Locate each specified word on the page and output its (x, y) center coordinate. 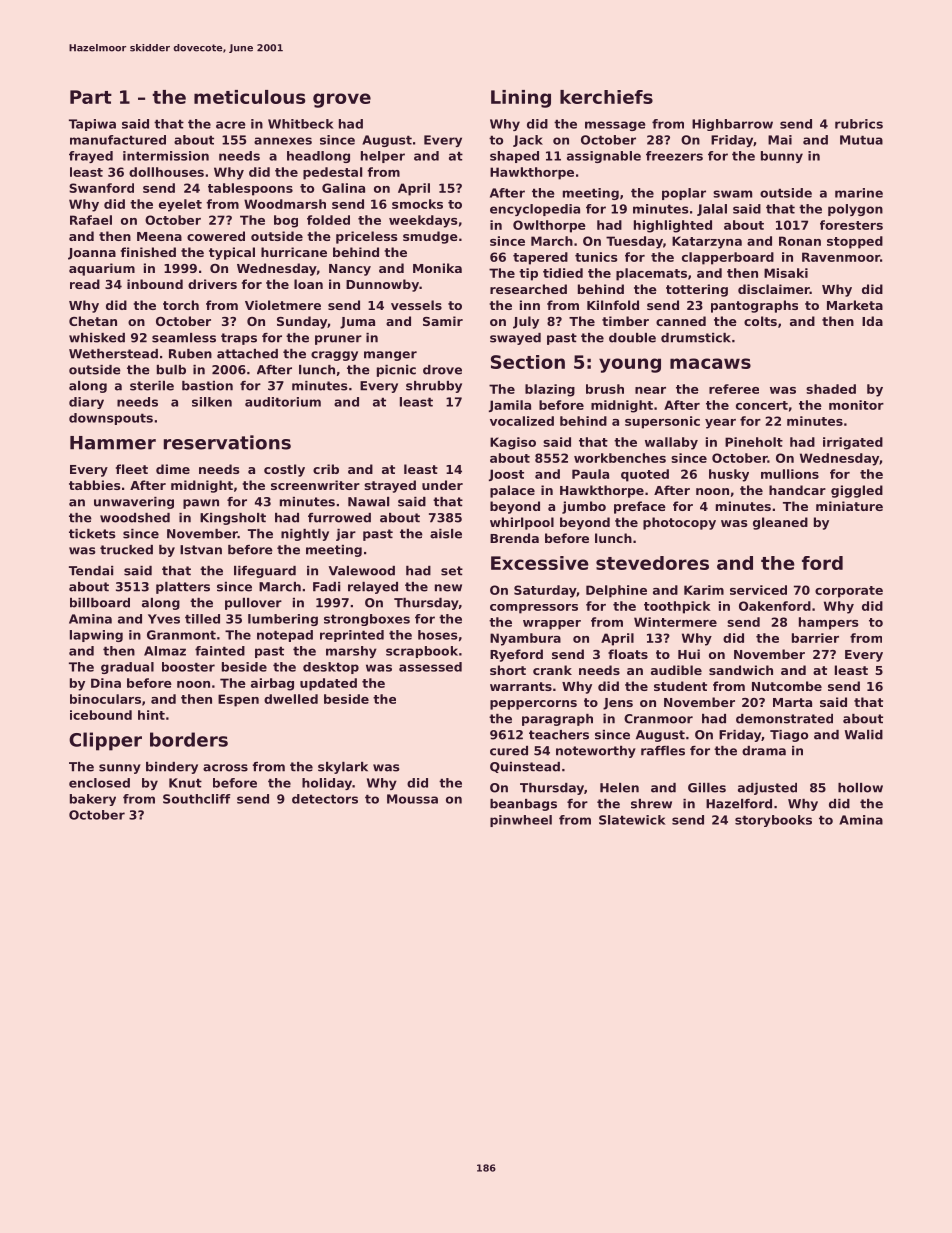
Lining (521, 99)
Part (91, 97)
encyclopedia (535, 210)
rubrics (859, 124)
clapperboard (728, 258)
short (508, 670)
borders (189, 739)
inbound (155, 284)
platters (183, 588)
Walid (864, 735)
